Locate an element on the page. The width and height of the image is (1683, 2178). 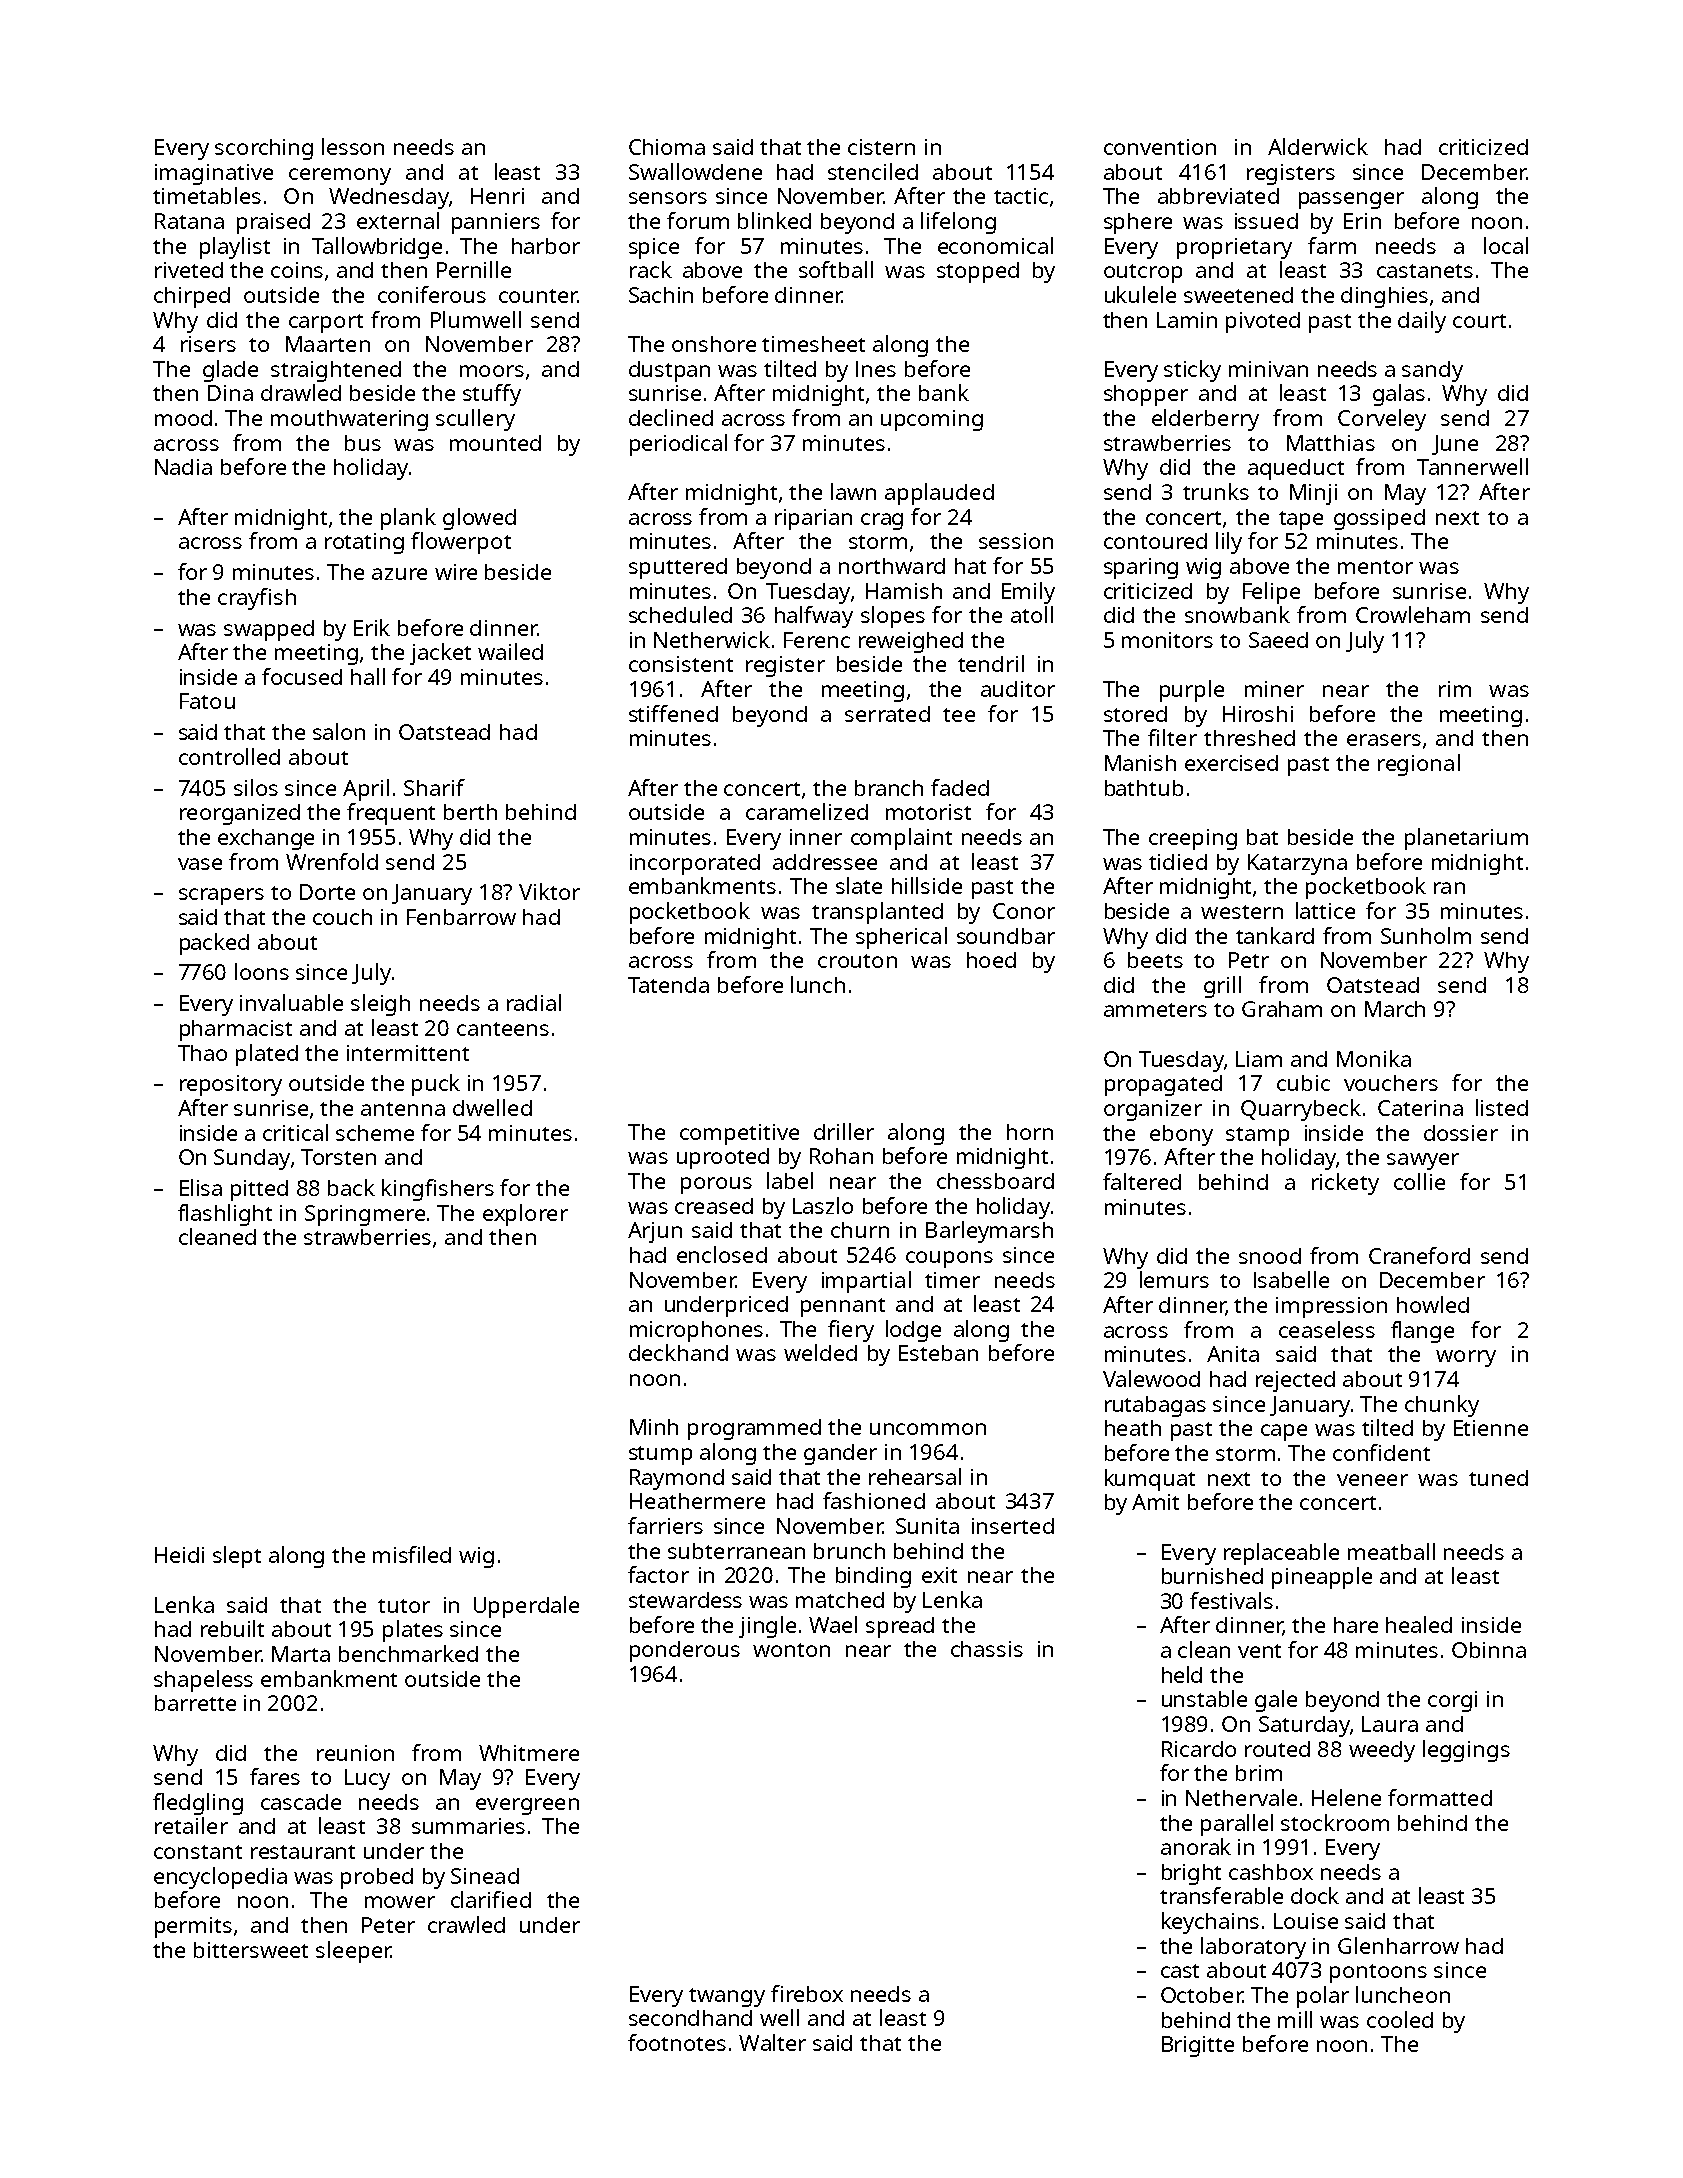
straightened is located at coordinates (336, 371).
